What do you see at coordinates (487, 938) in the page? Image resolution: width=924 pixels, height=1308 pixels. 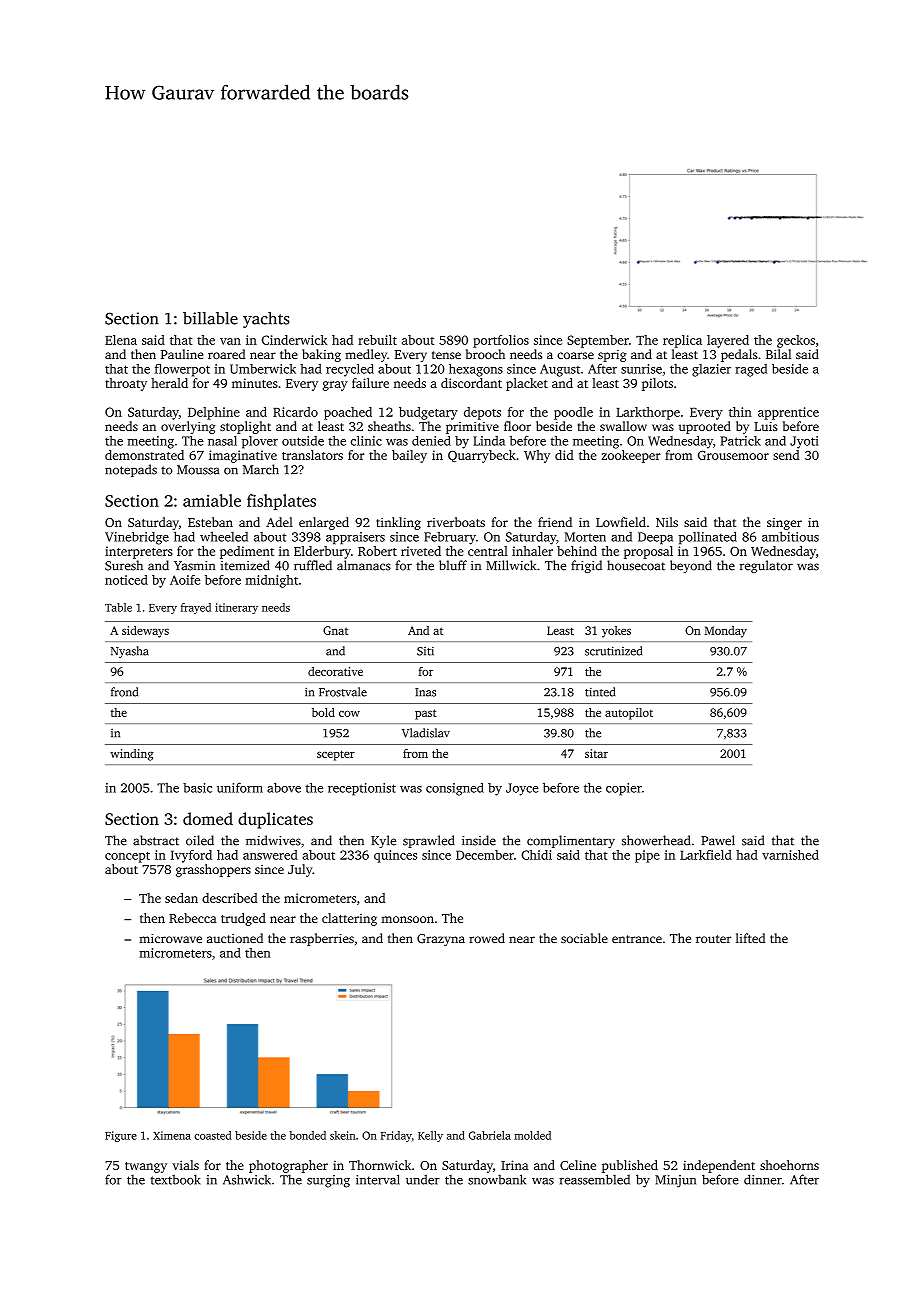 I see `rowed` at bounding box center [487, 938].
